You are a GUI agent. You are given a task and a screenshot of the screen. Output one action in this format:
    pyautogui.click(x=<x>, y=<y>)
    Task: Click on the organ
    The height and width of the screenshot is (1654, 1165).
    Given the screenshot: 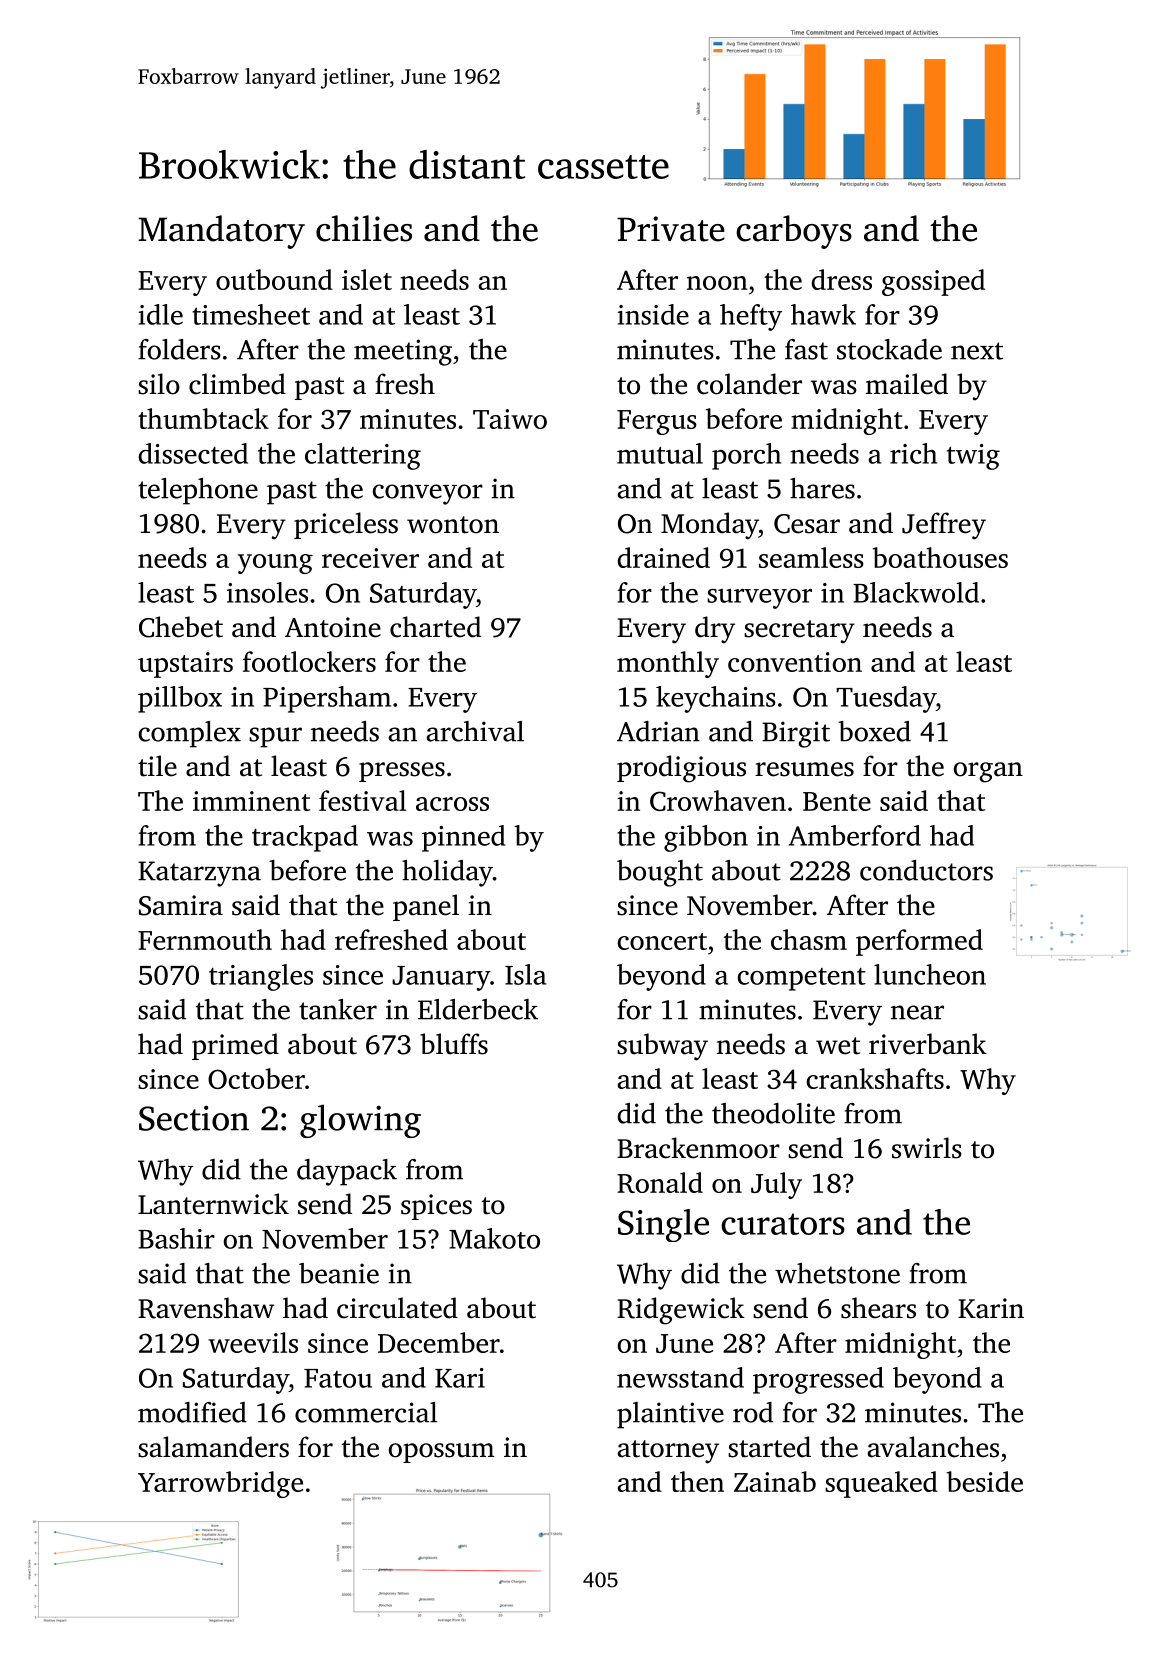 What is the action you would take?
    pyautogui.click(x=988, y=772)
